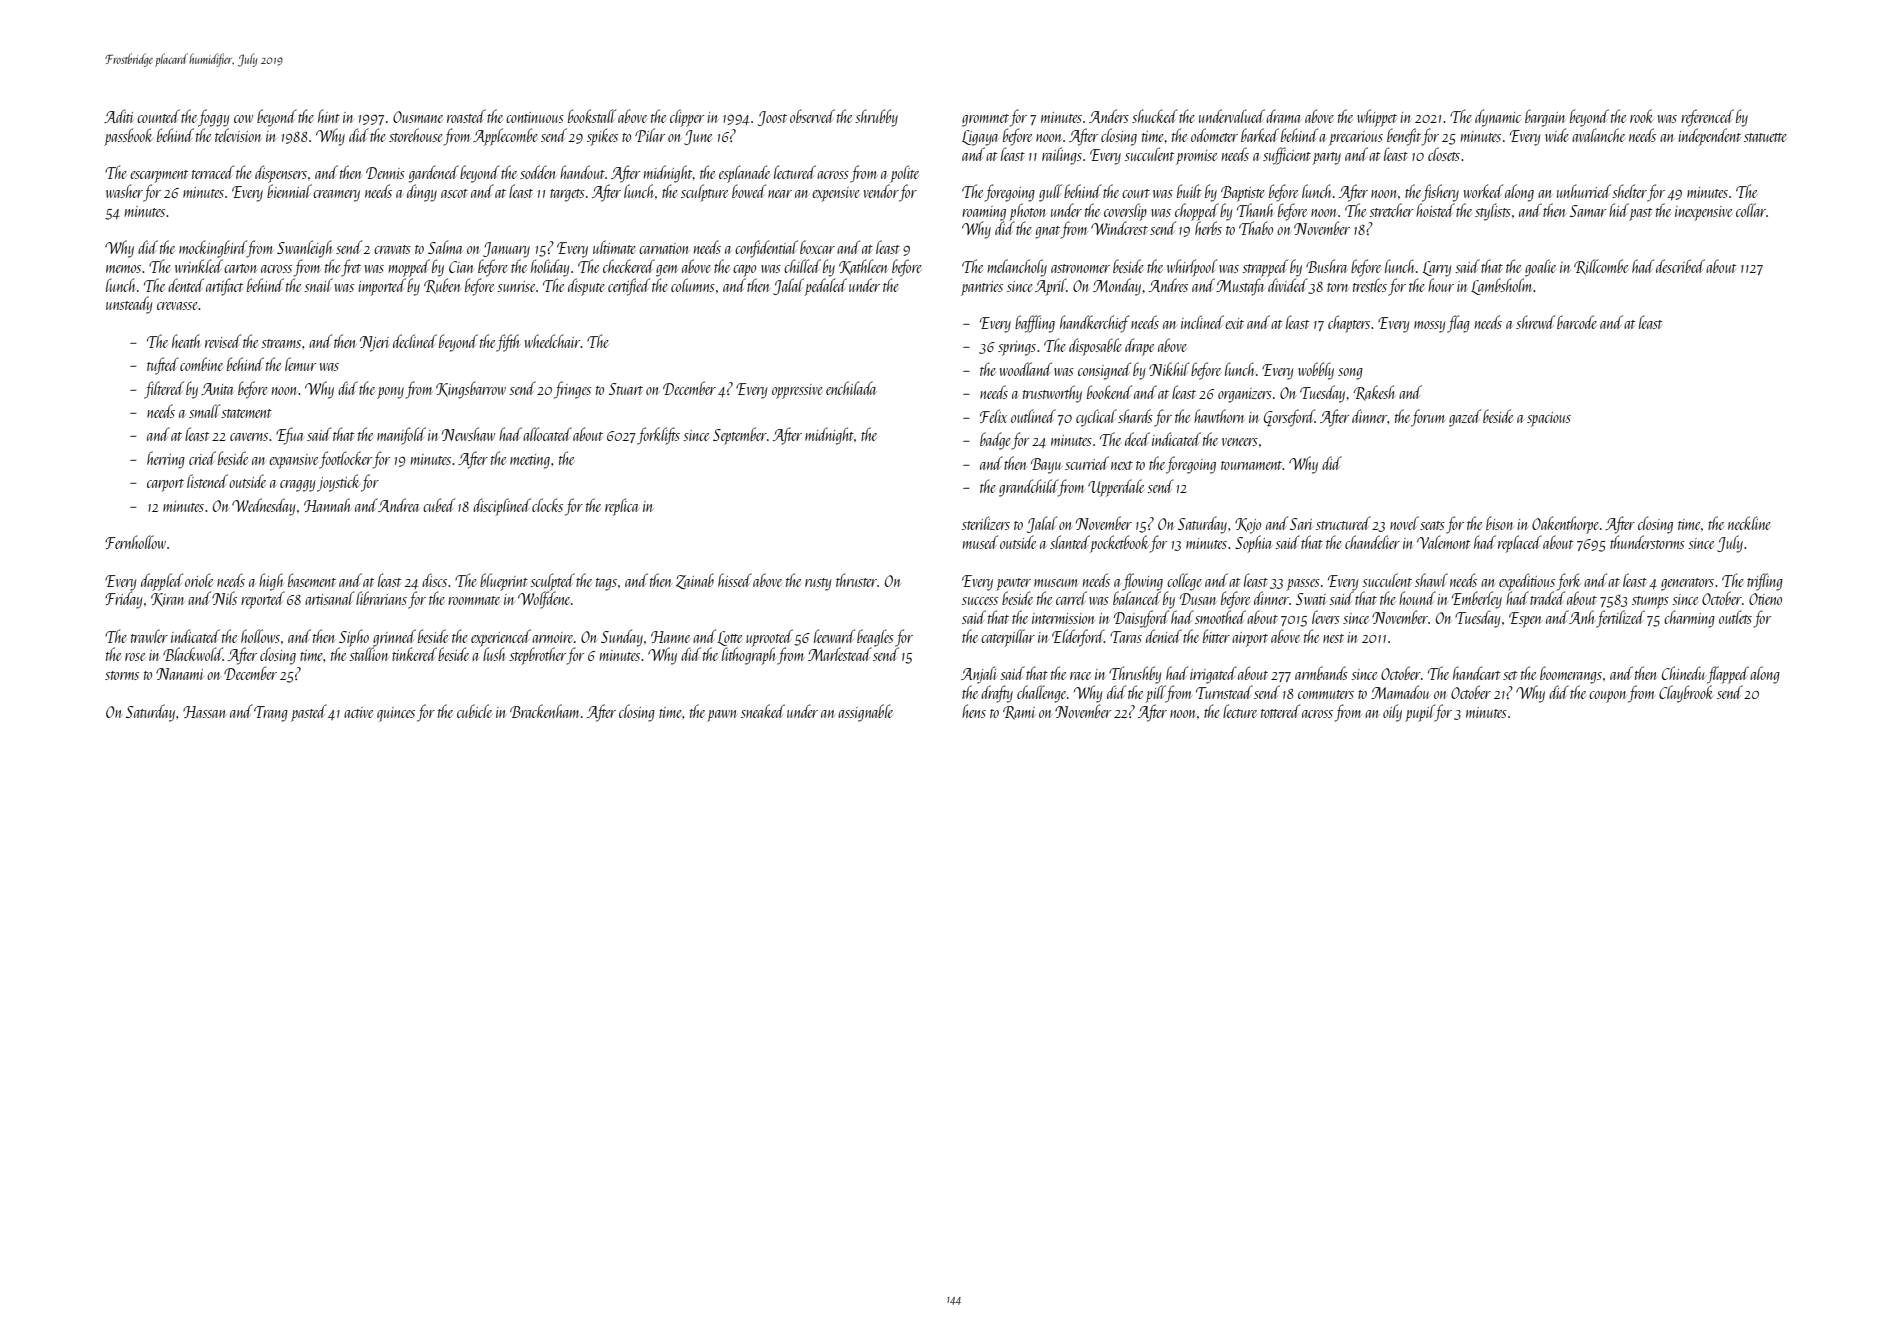  I want to click on bookend, so click(1109, 392).
